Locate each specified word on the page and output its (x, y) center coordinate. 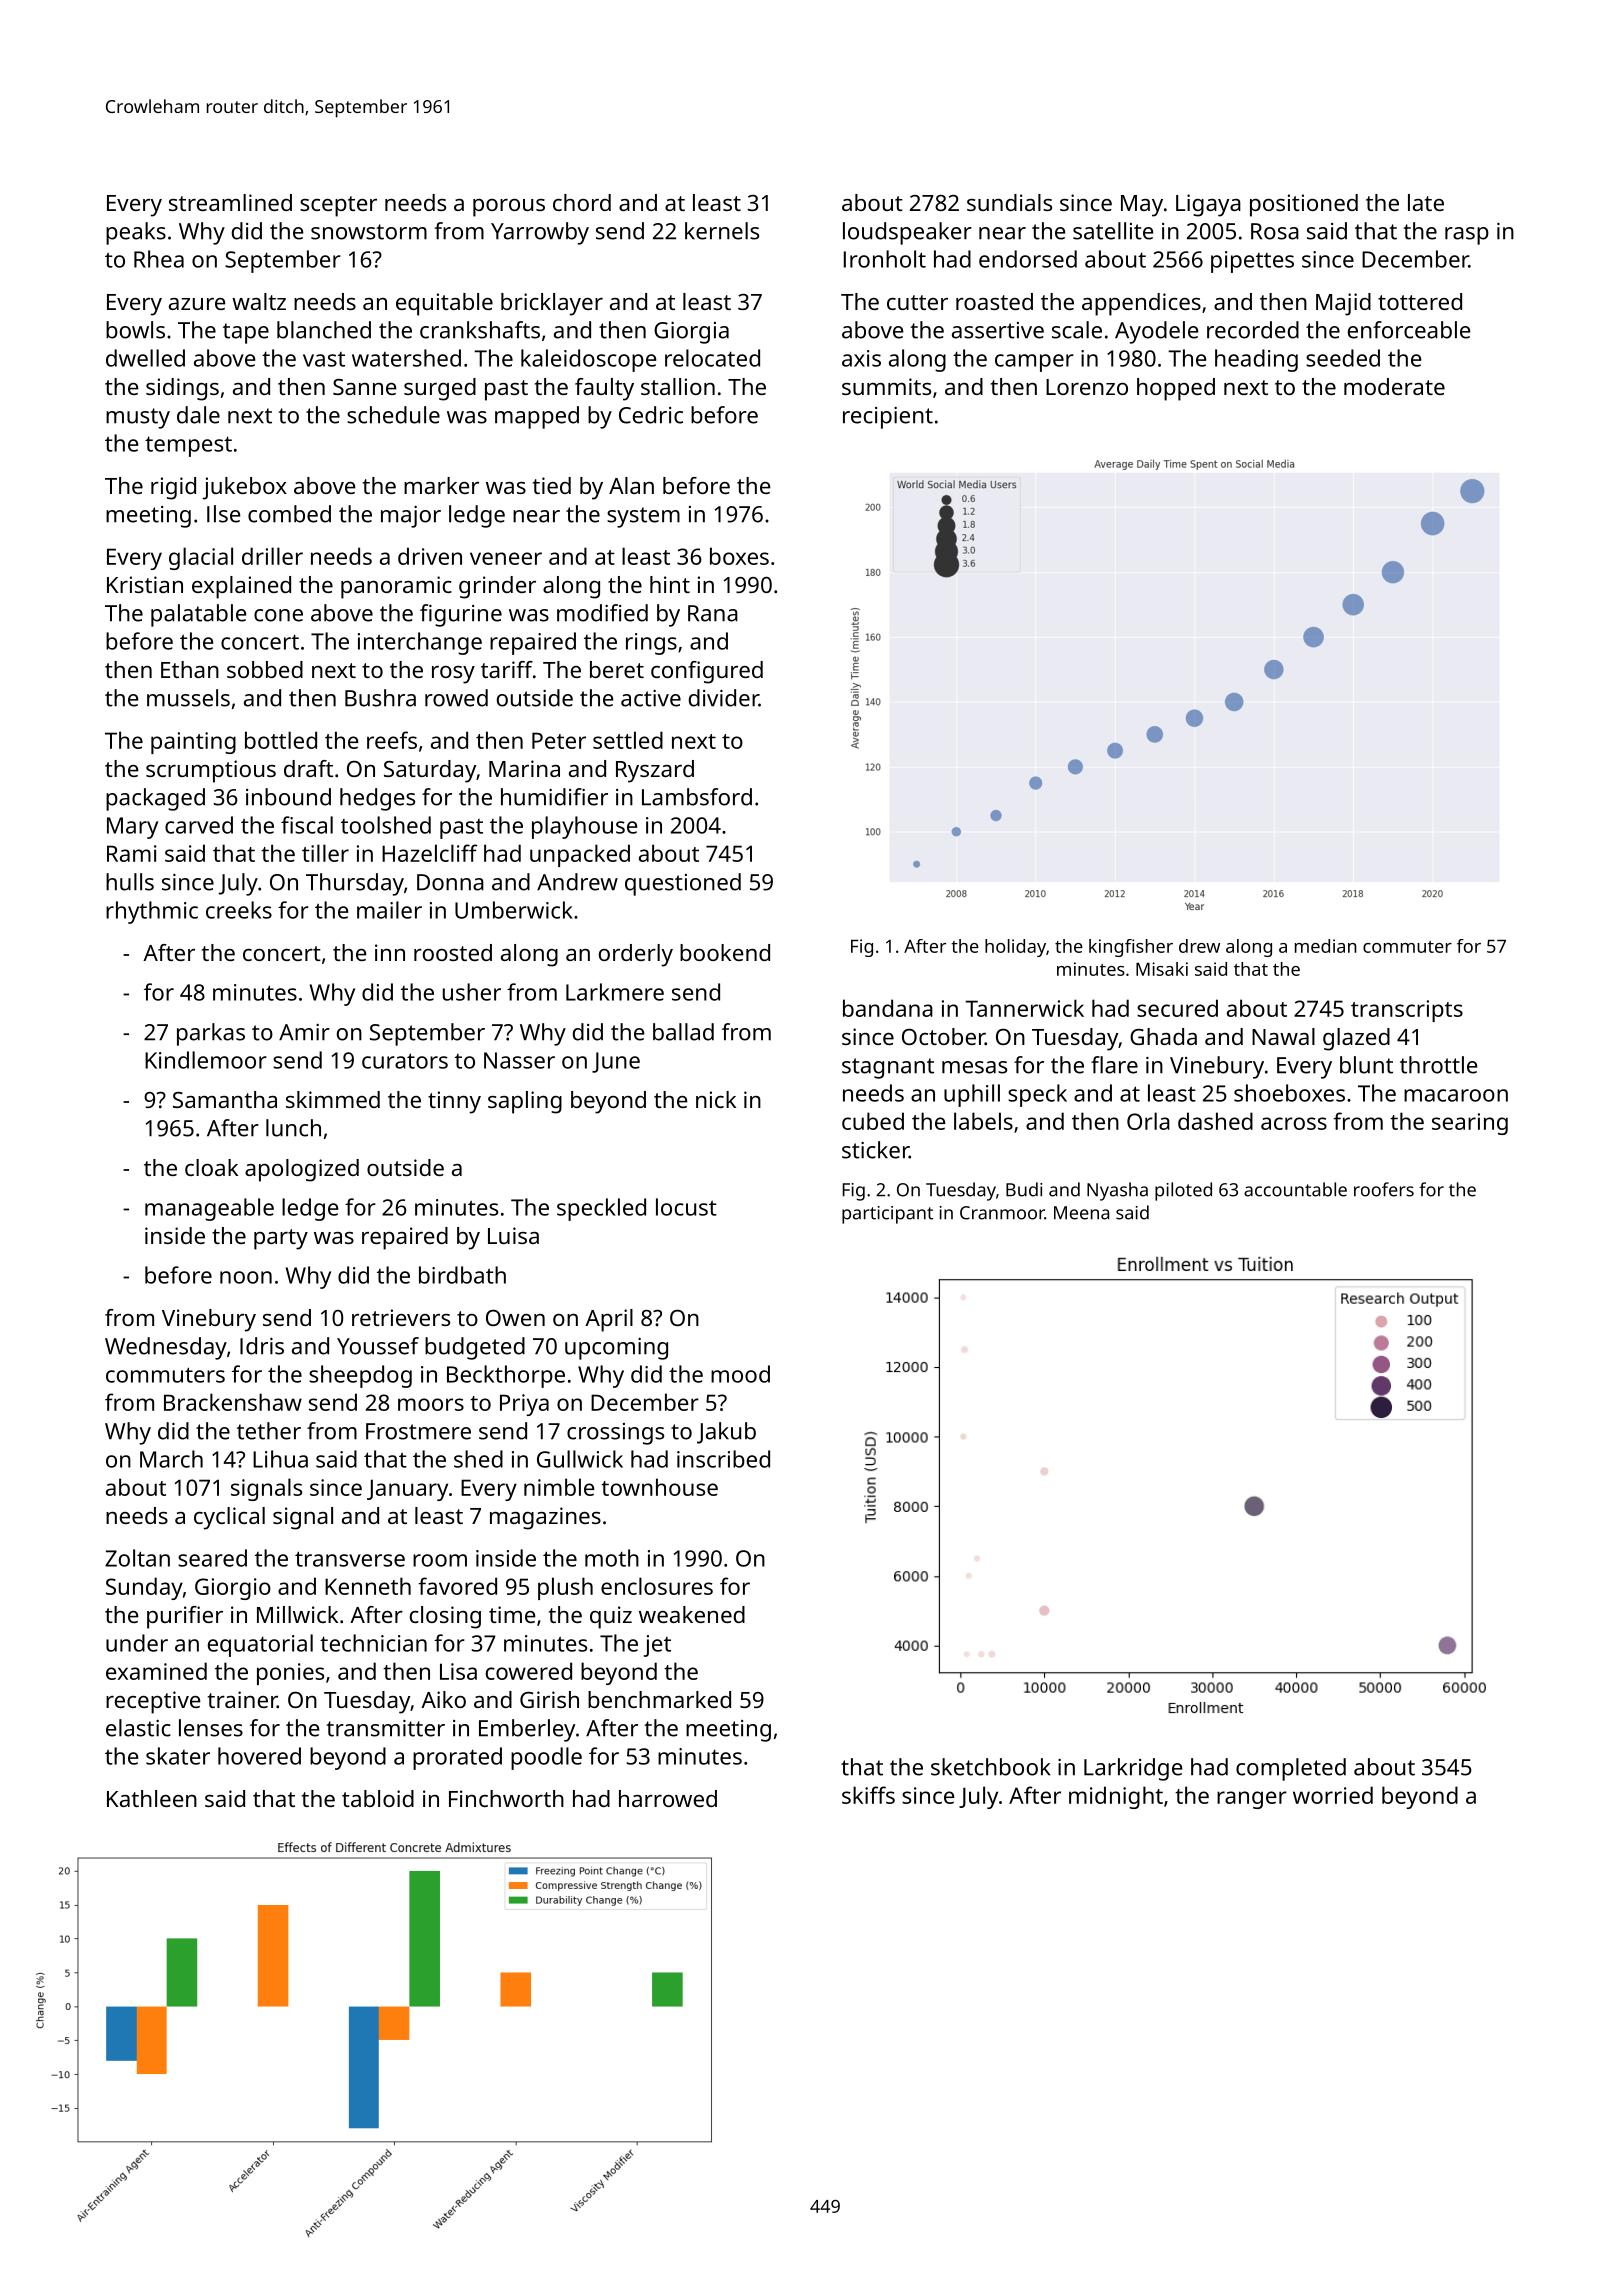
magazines (545, 1518)
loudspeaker (907, 233)
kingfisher (1131, 948)
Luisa (513, 1235)
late (1426, 202)
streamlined (230, 202)
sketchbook (990, 1767)
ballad (683, 1032)
